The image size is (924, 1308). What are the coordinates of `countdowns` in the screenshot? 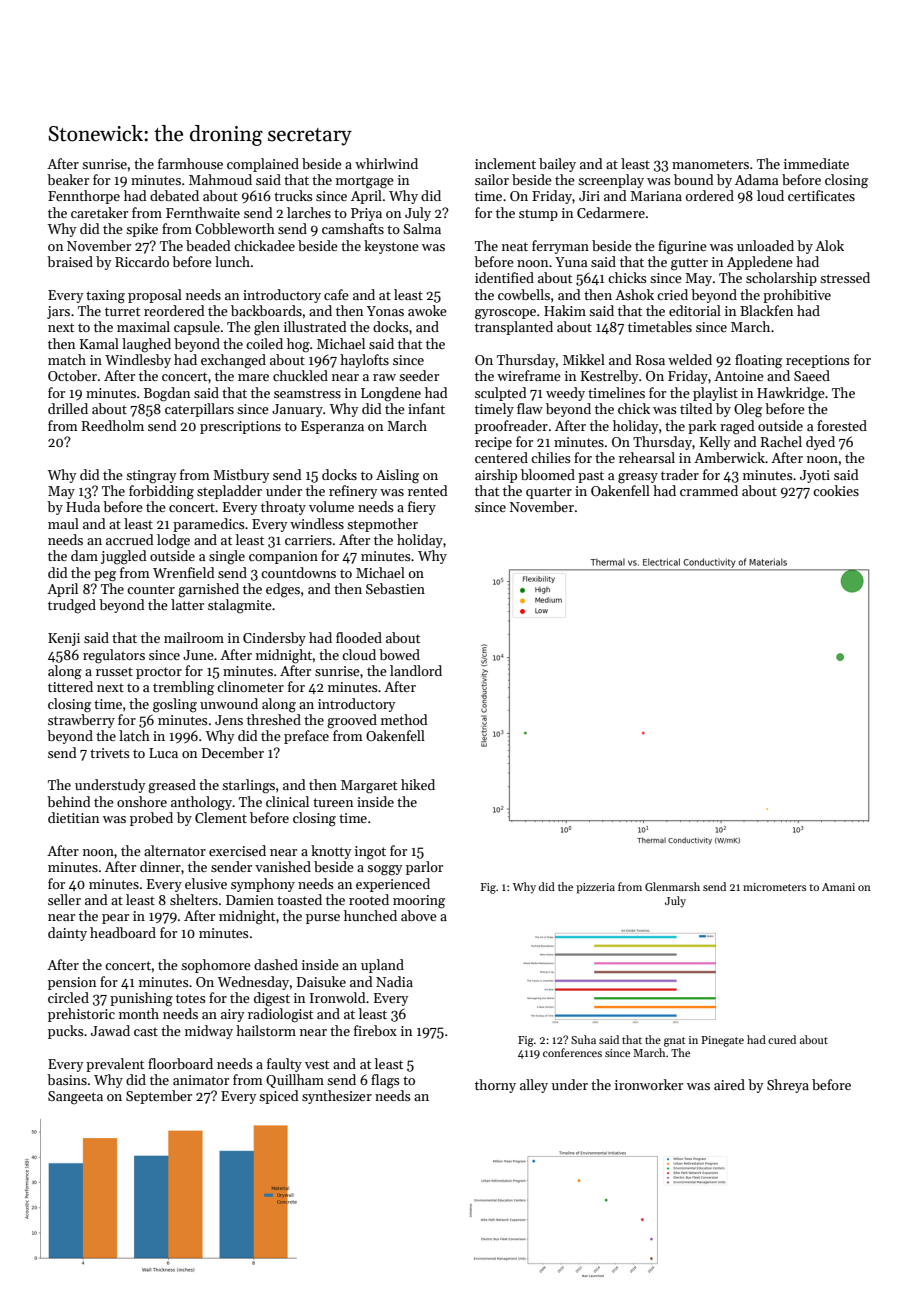 It's located at (298, 572).
